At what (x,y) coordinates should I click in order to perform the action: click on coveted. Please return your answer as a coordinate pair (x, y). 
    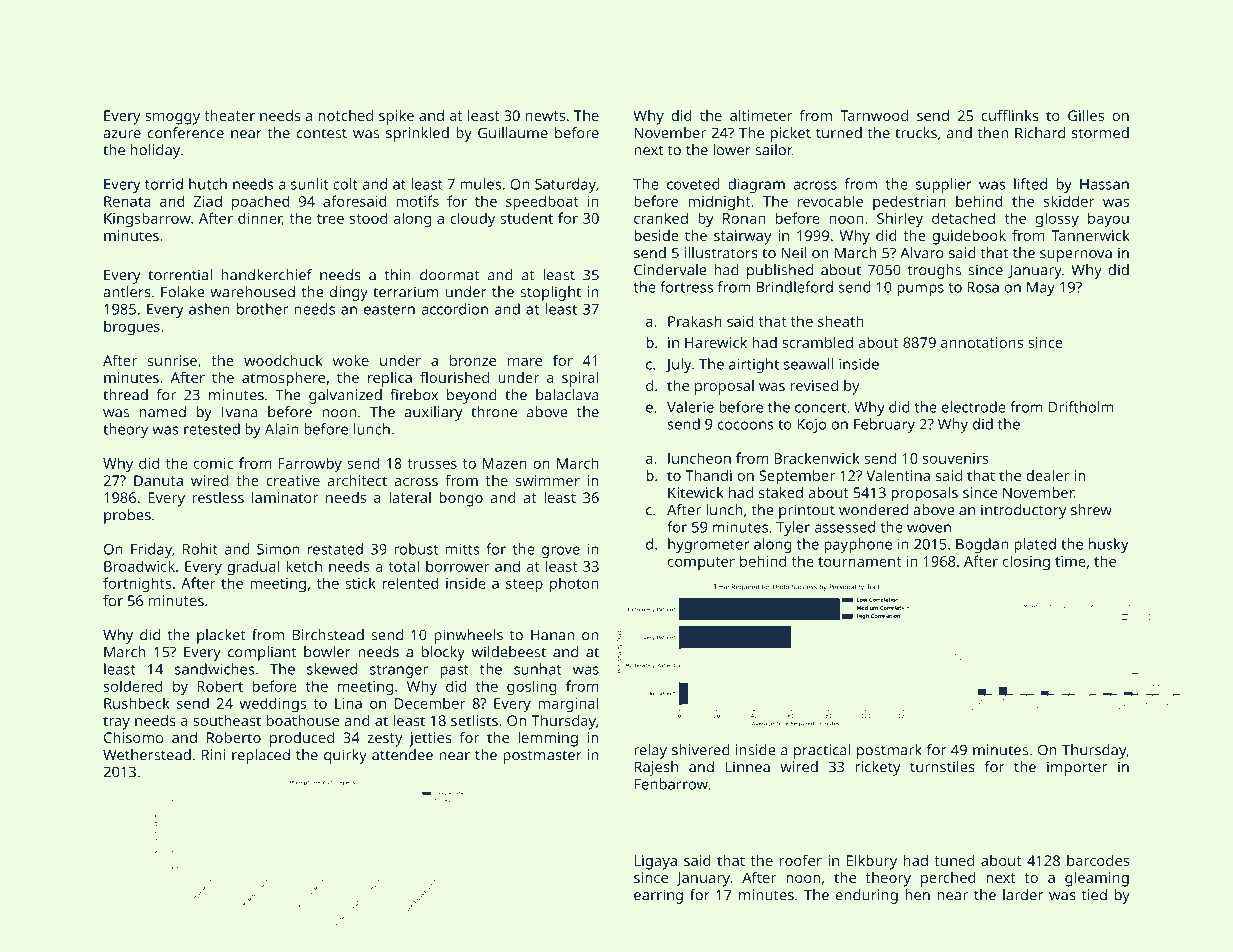
    Looking at the image, I should click on (693, 184).
